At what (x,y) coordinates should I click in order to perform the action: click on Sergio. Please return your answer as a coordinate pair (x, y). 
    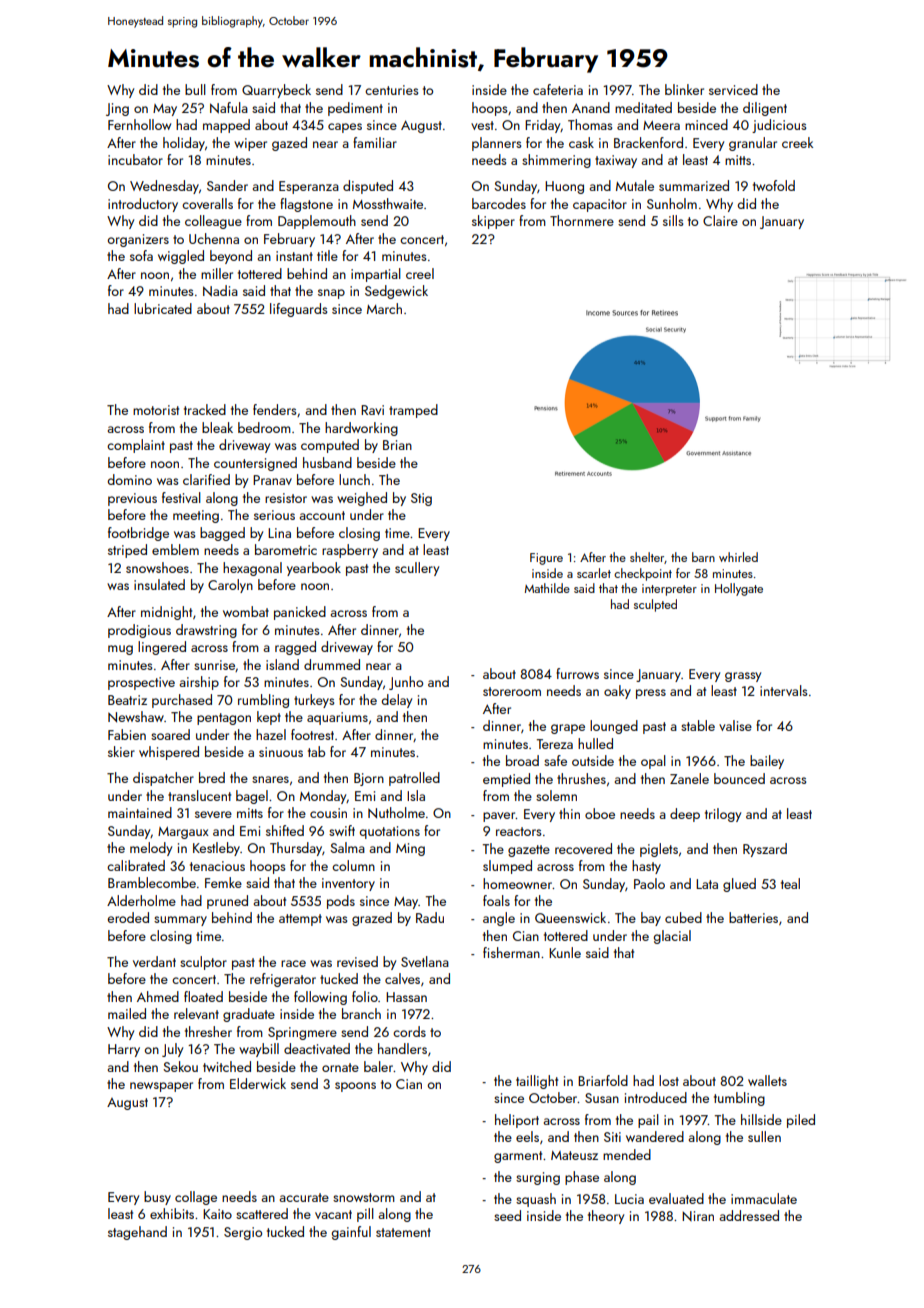
    Looking at the image, I should click on (243, 1233).
